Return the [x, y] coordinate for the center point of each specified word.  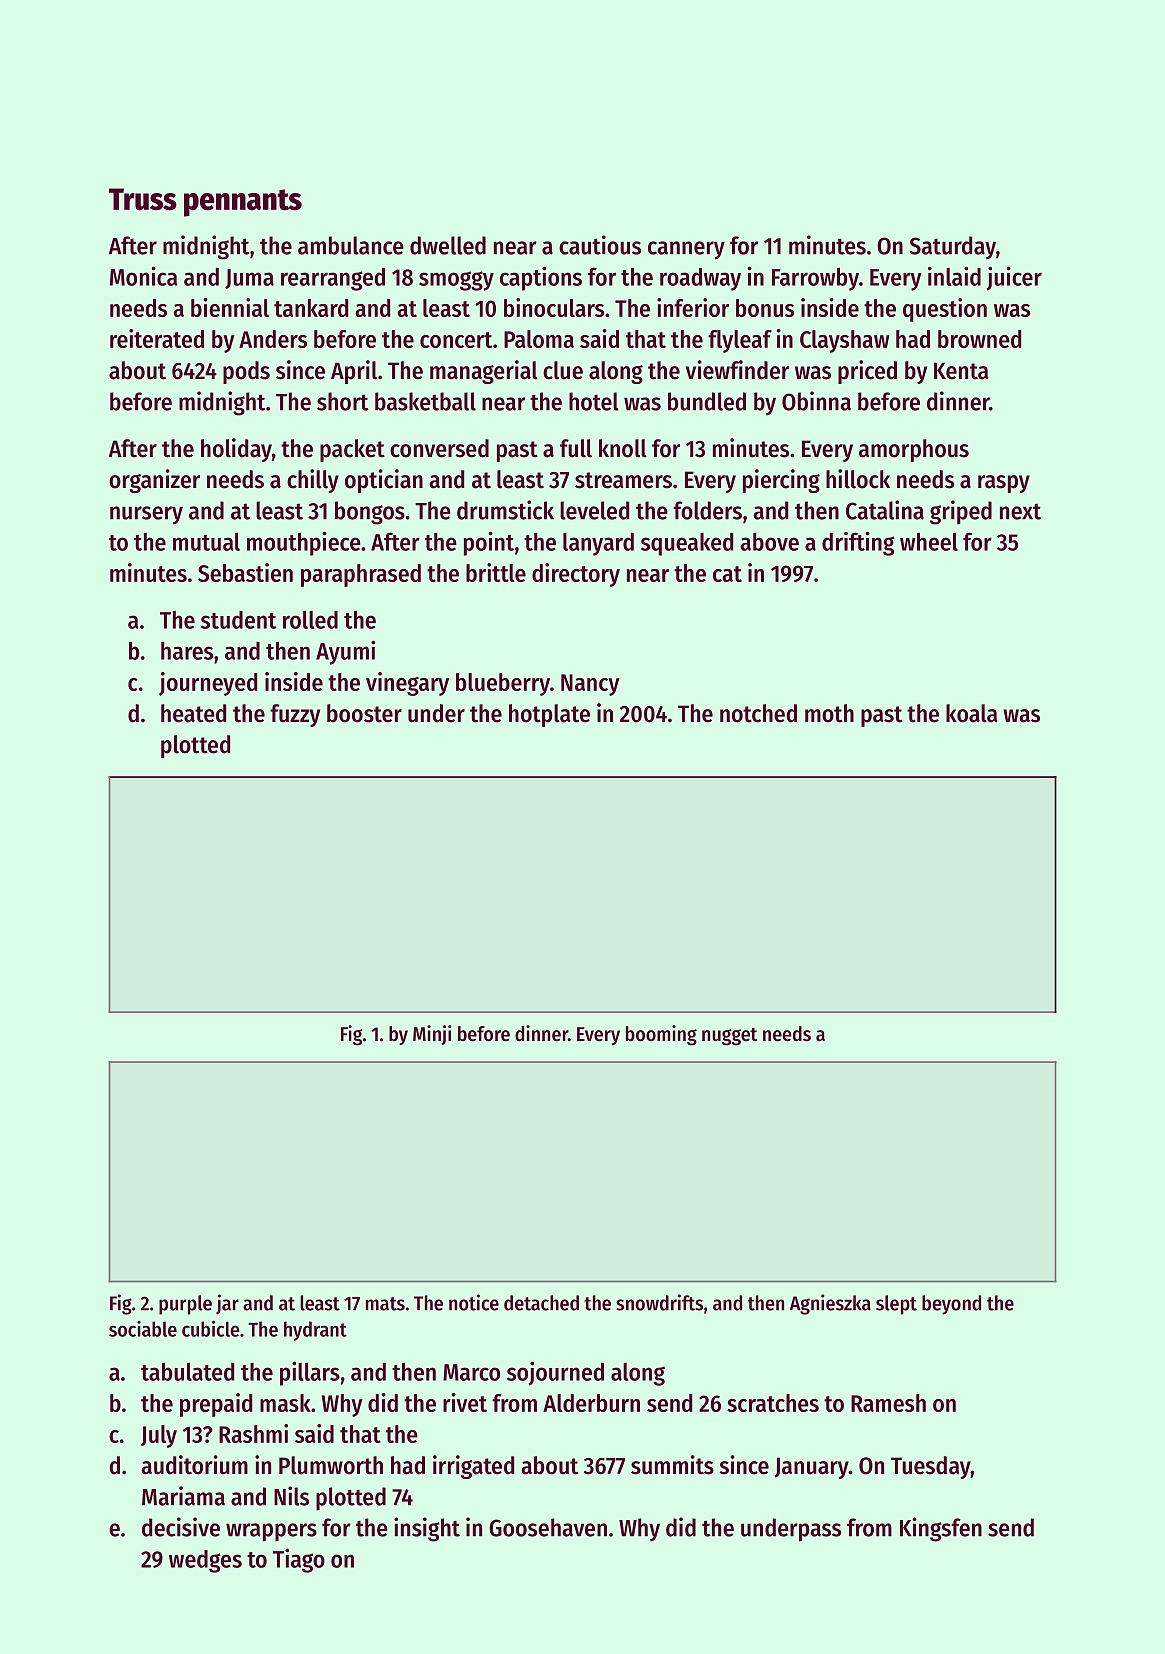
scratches [773, 1403]
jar [227, 1304]
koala [972, 713]
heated [193, 713]
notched [758, 713]
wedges [205, 1561]
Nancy [590, 685]
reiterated [157, 338]
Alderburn [591, 1403]
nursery [146, 515]
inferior [693, 307]
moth [829, 713]
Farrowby [815, 279]
